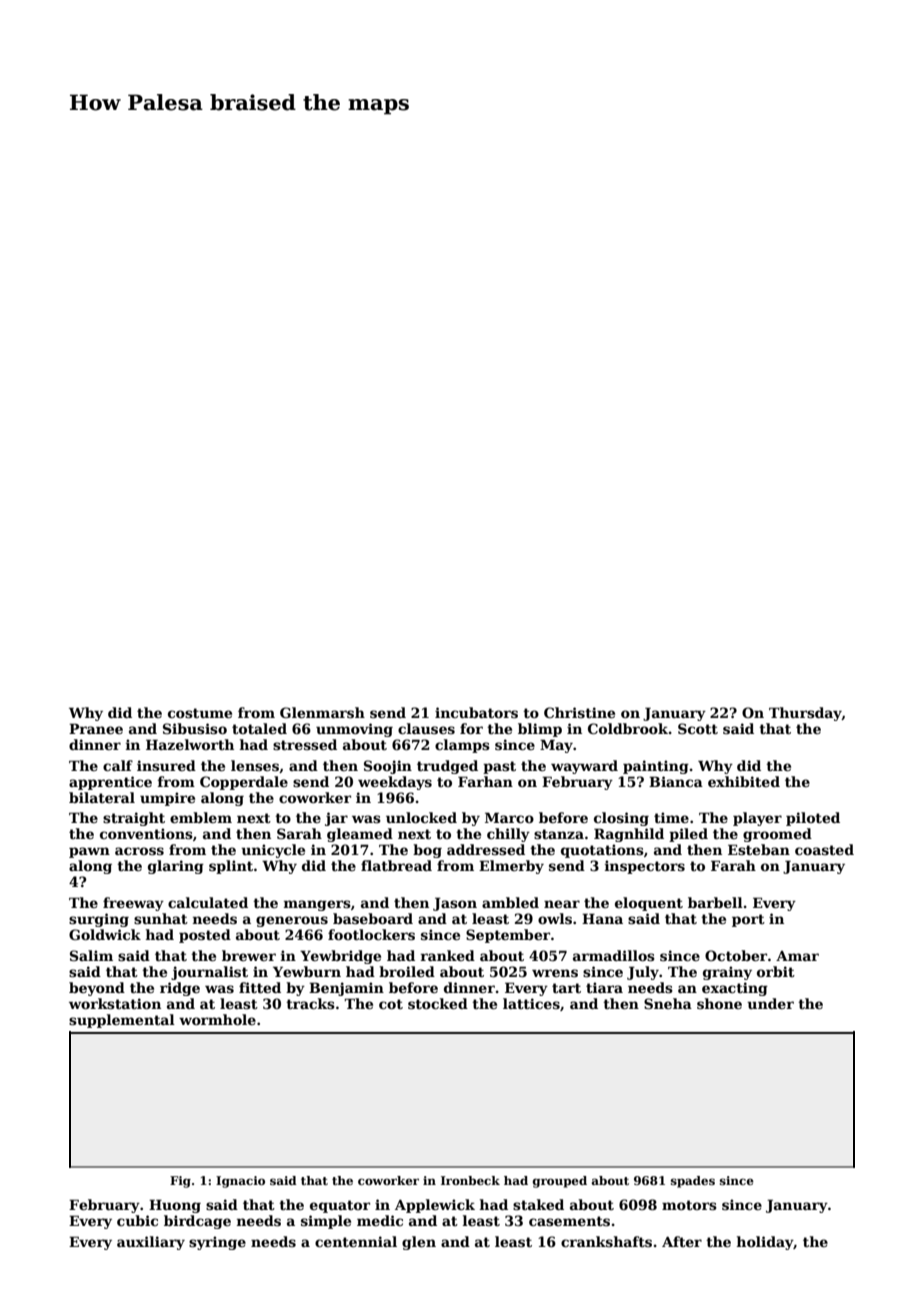 The height and width of the image is (1314, 924). What do you see at coordinates (531, 1003) in the image?
I see `lattices` at bounding box center [531, 1003].
